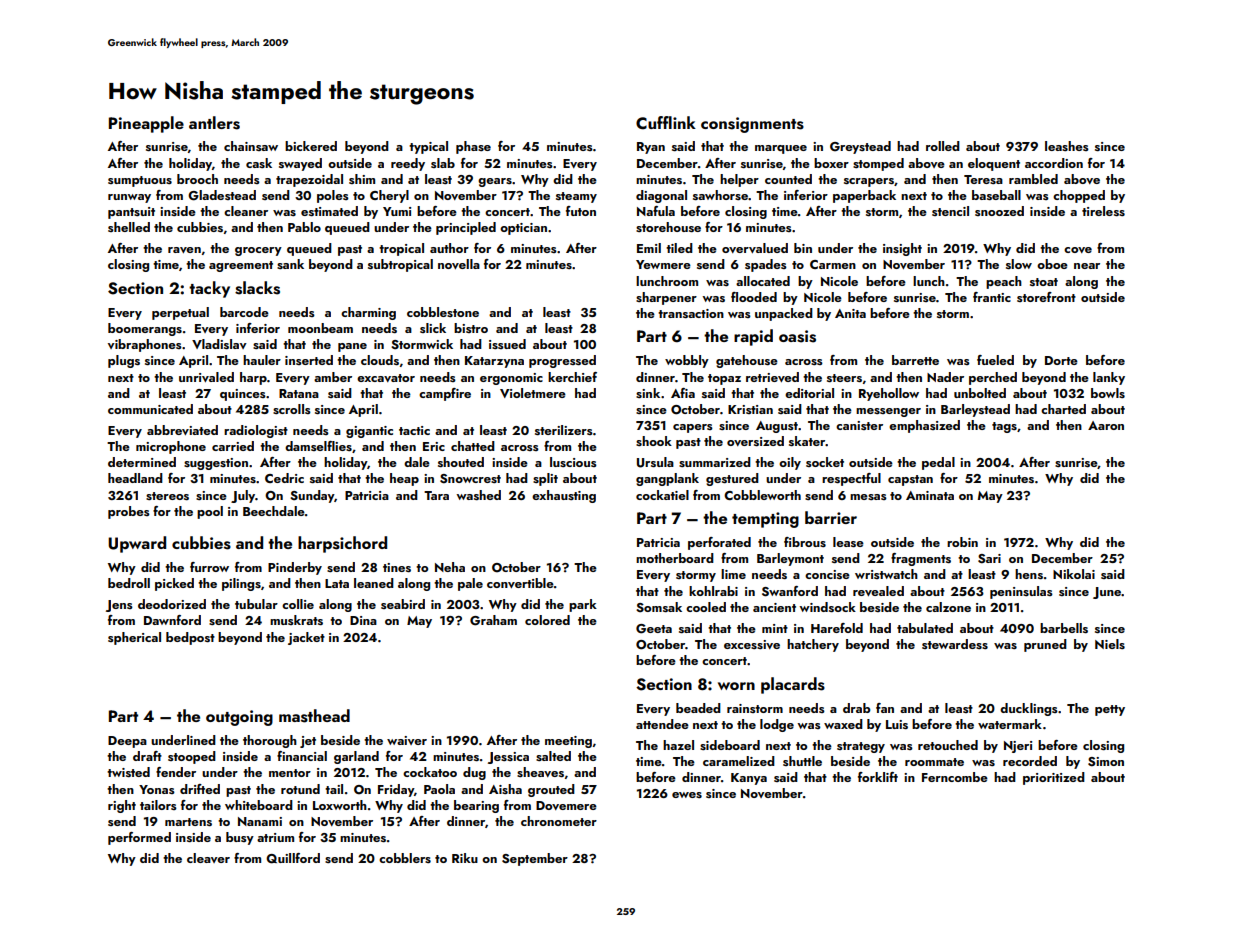 This image has height=952, width=1233. Describe the element at coordinates (902, 249) in the image. I see `insight` at that location.
